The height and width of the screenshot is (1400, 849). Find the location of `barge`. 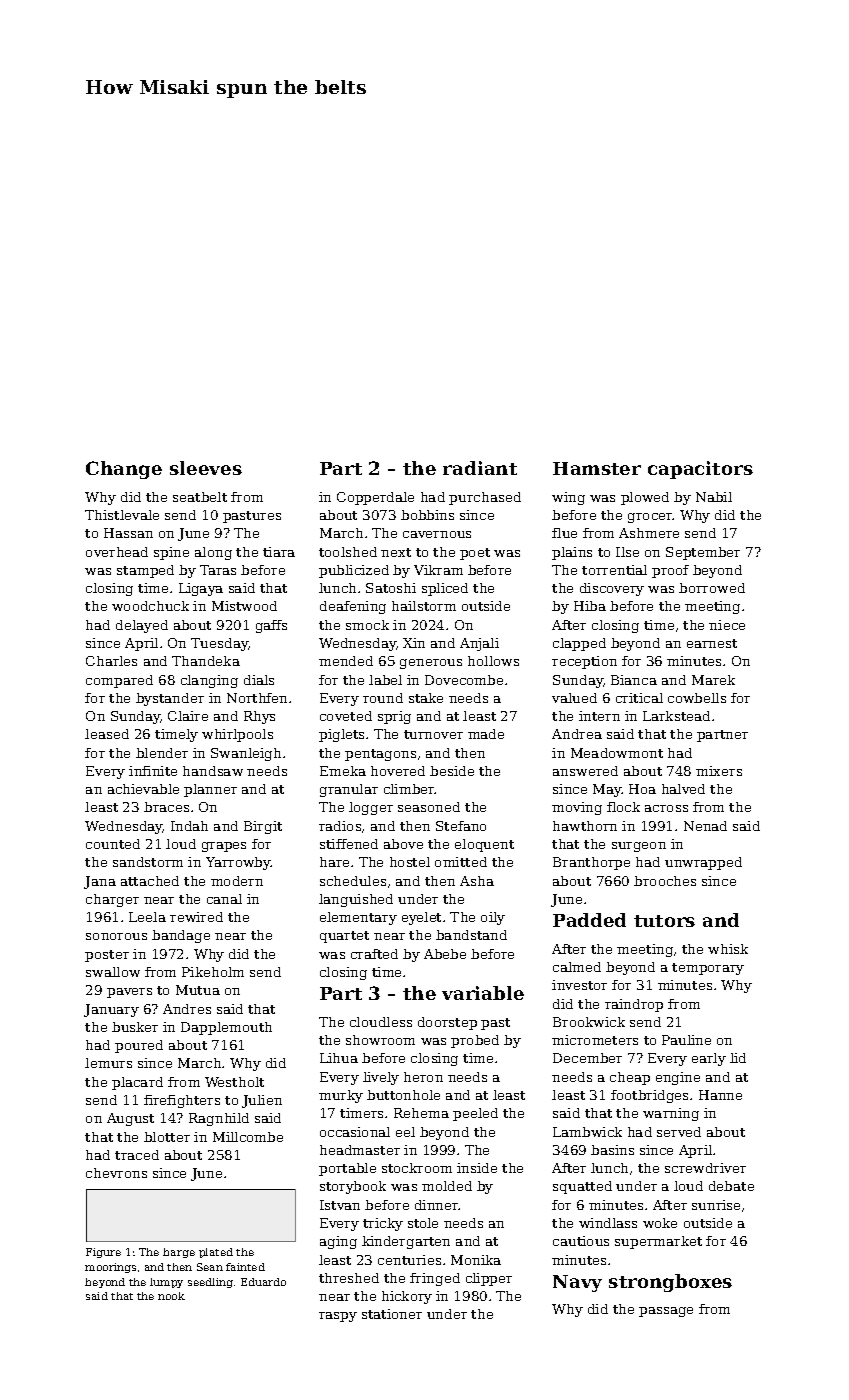

barge is located at coordinates (179, 1253).
